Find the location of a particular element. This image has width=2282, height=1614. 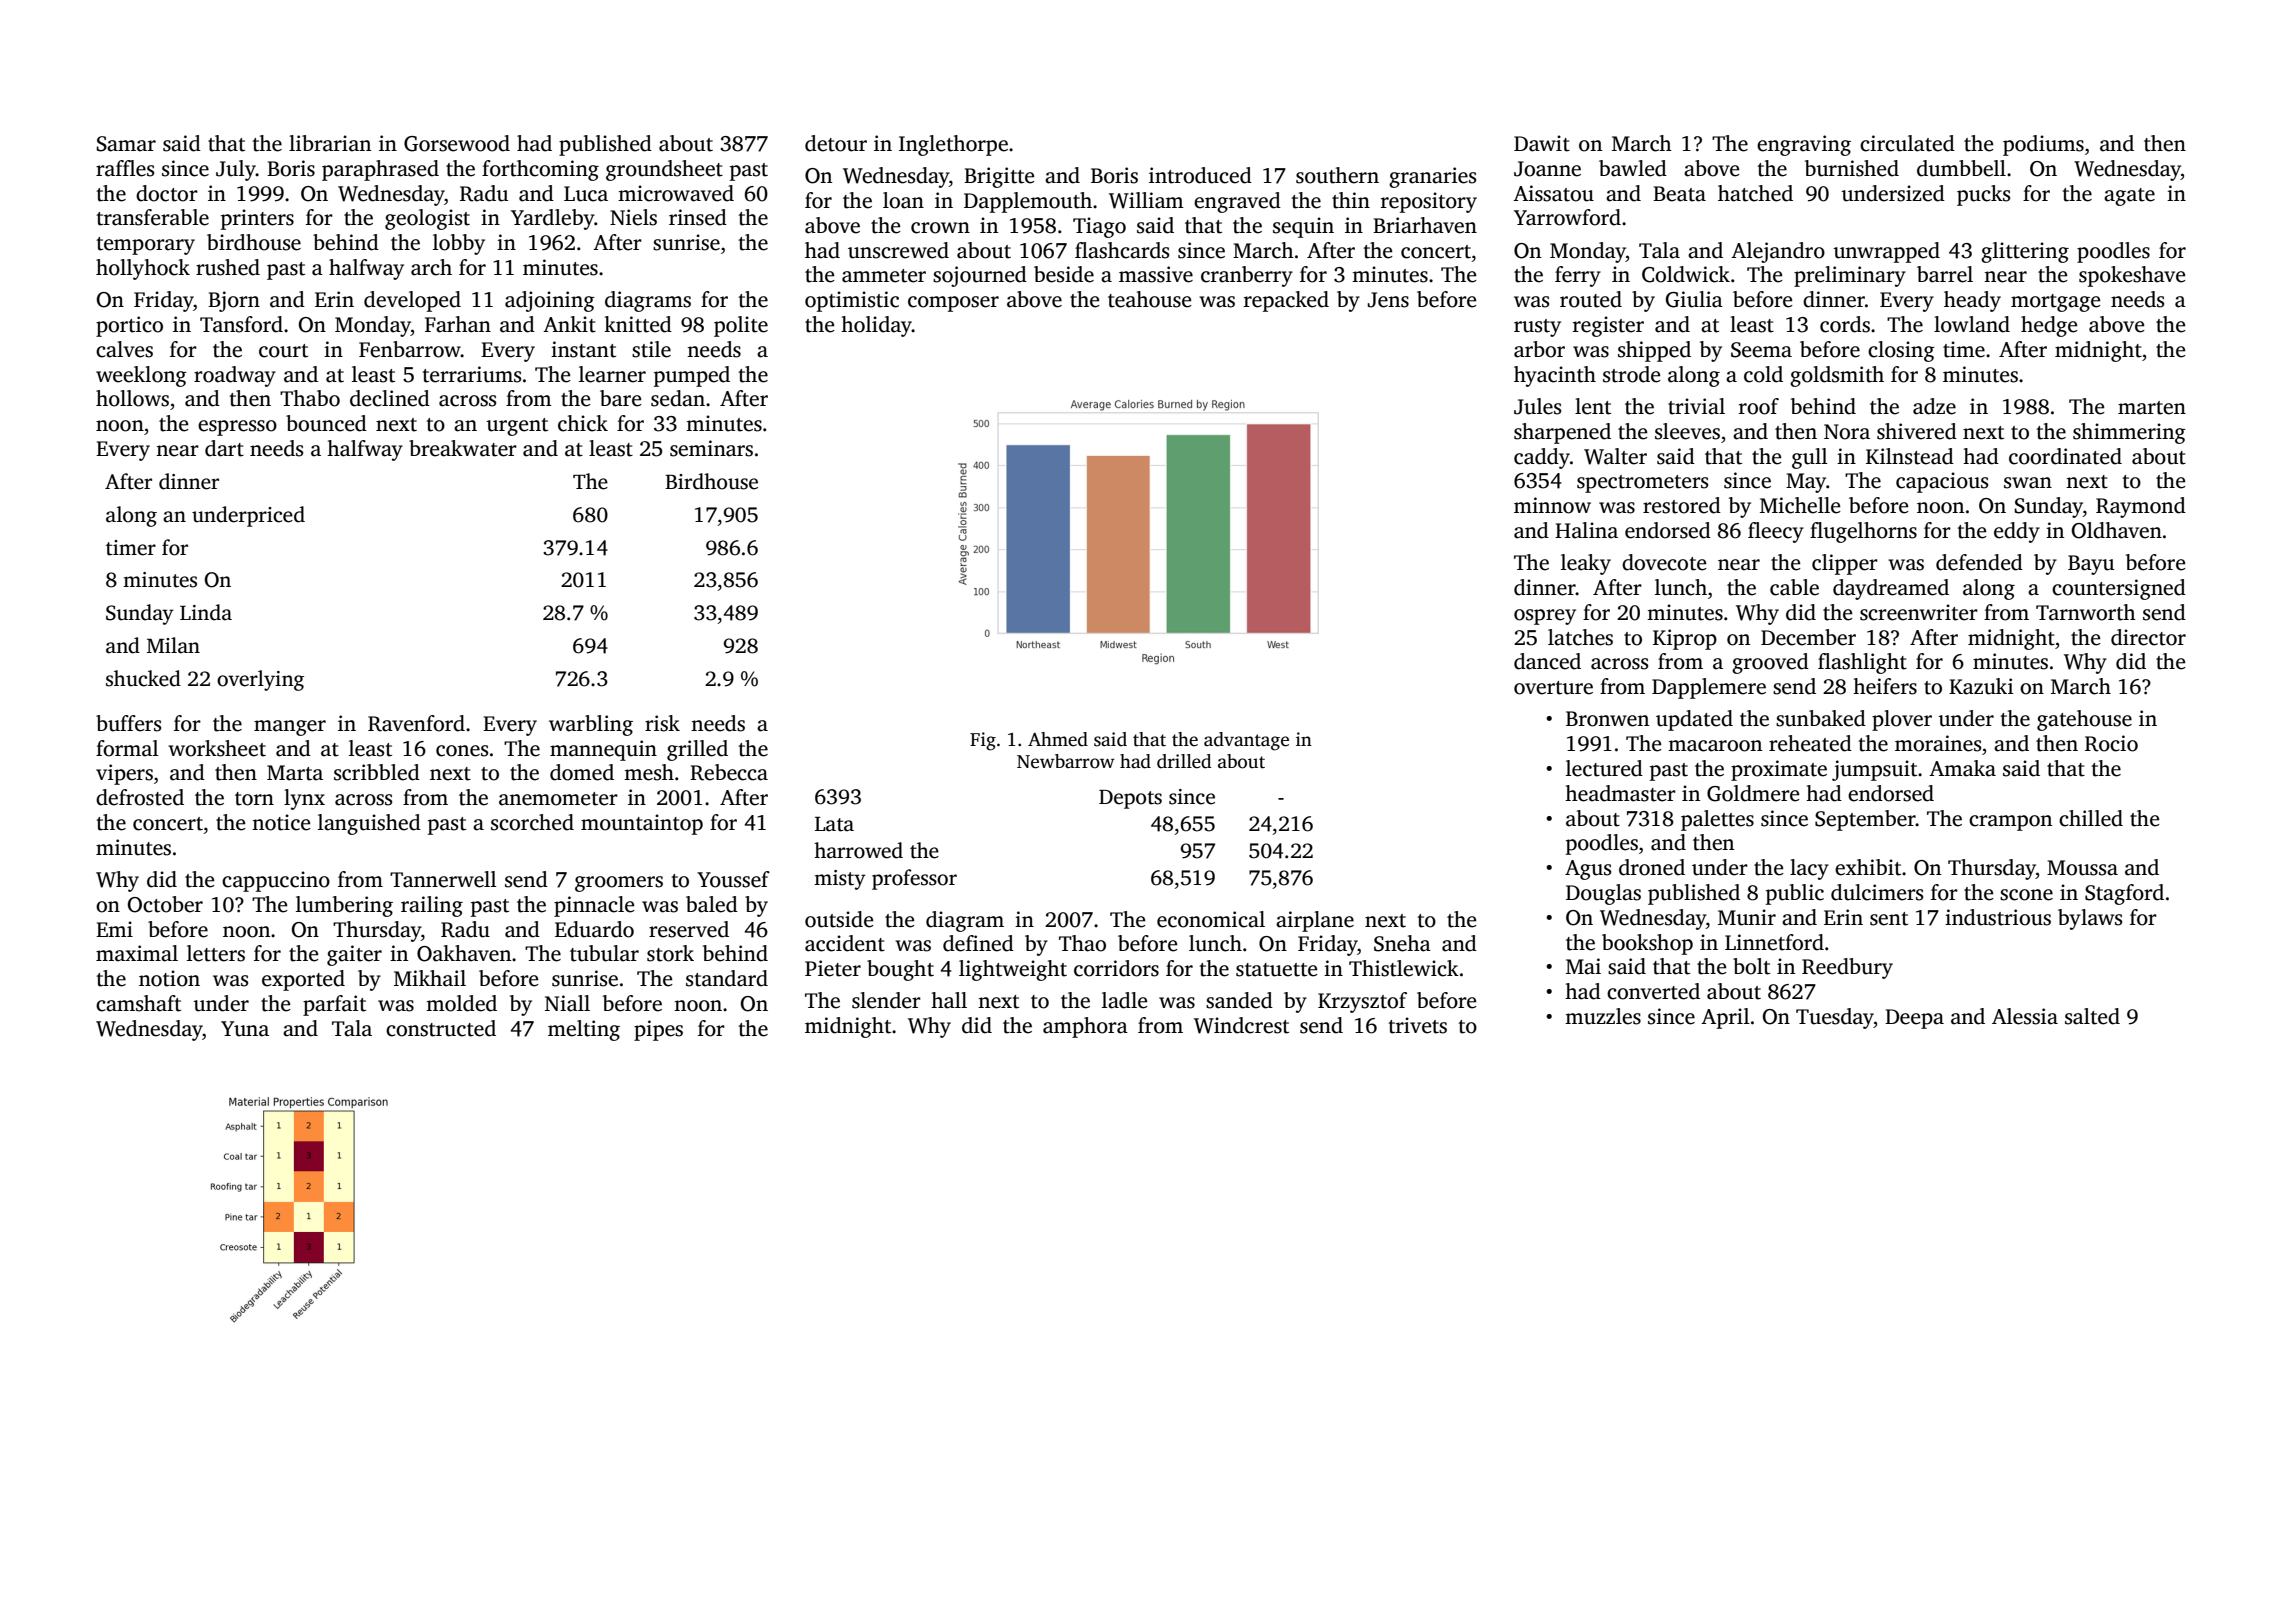

Oakhaven is located at coordinates (464, 953).
